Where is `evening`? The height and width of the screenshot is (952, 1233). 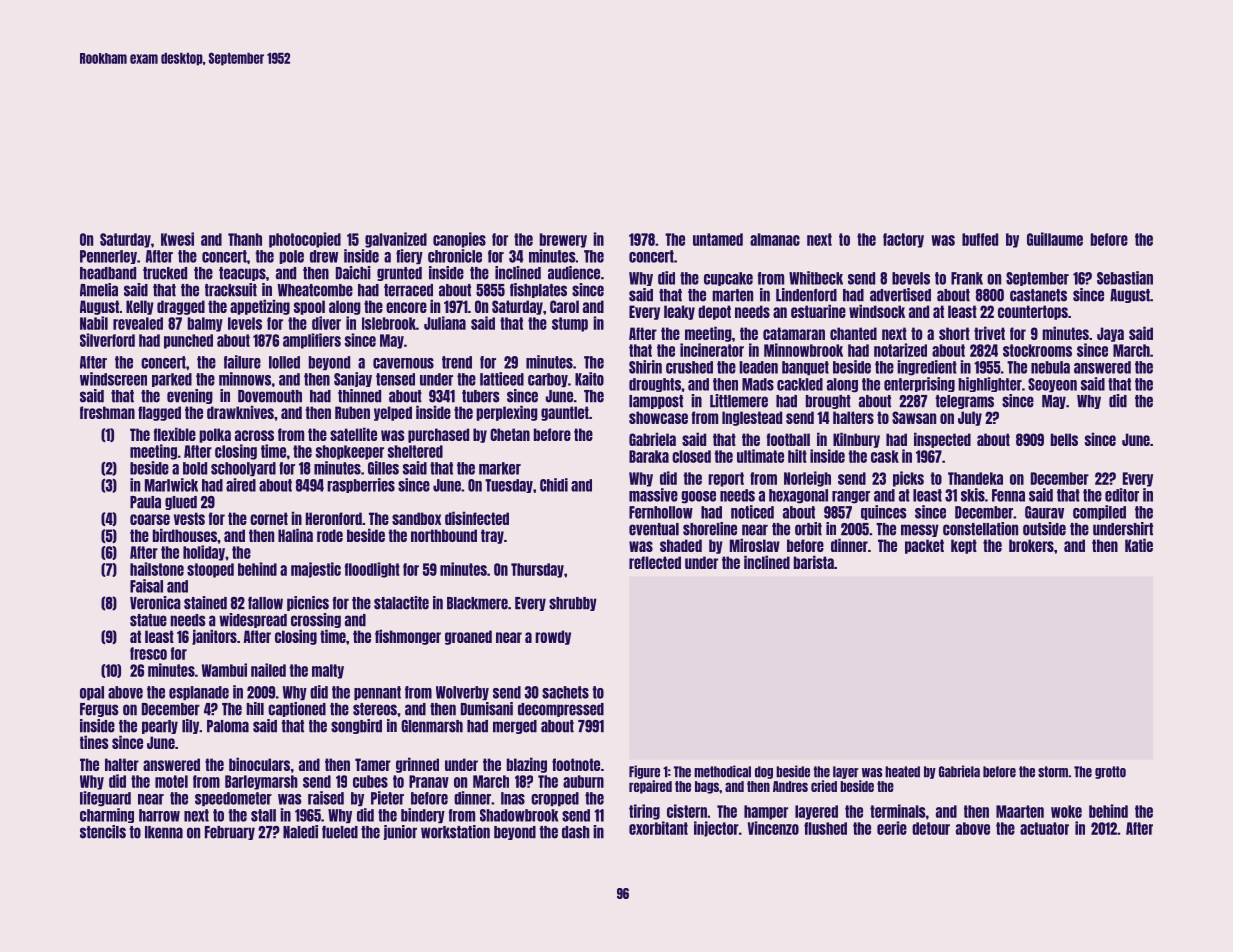
evening is located at coordinates (190, 396).
